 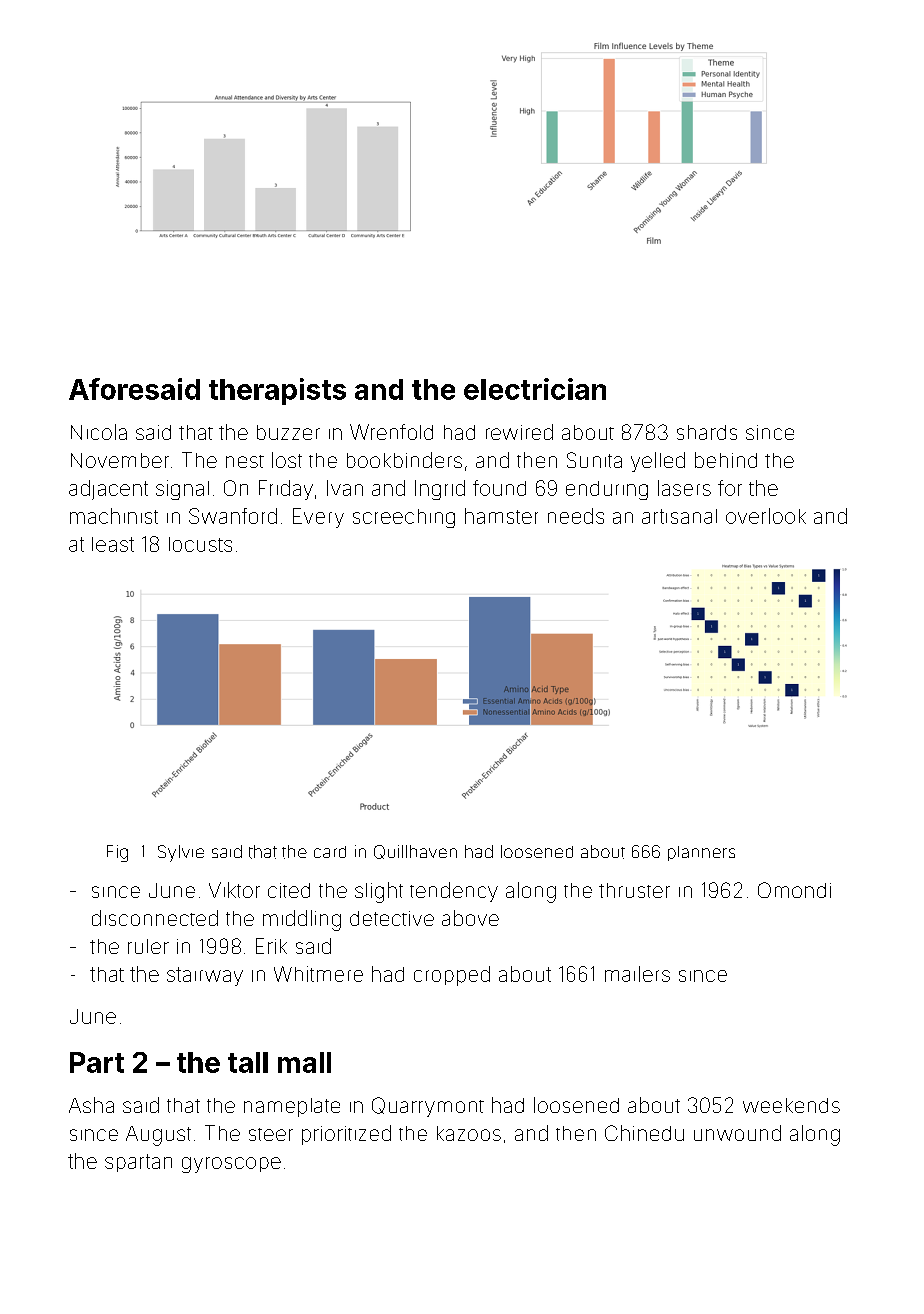 I want to click on Nicola, so click(x=99, y=432).
